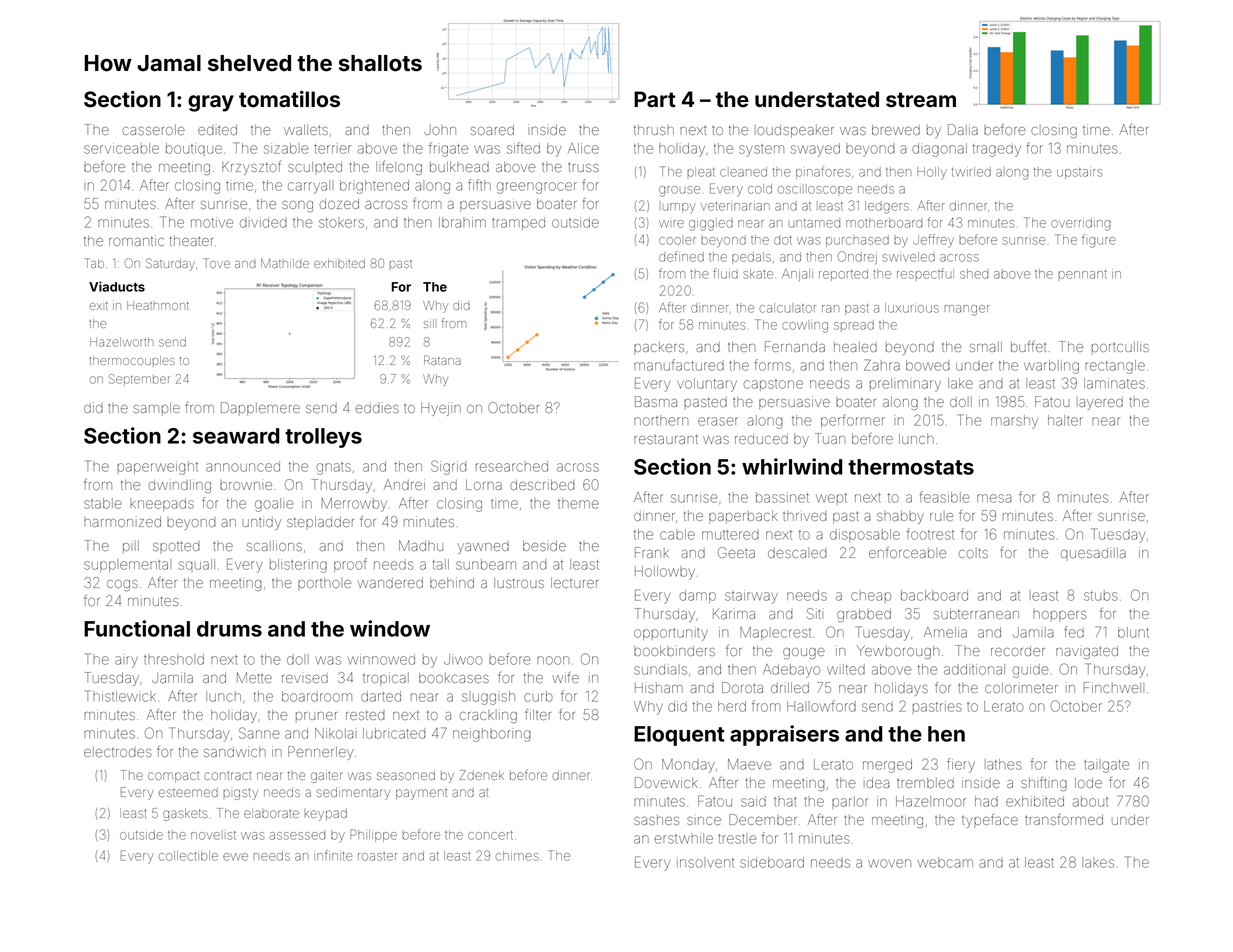 The image size is (1233, 952). I want to click on theater, so click(192, 241).
